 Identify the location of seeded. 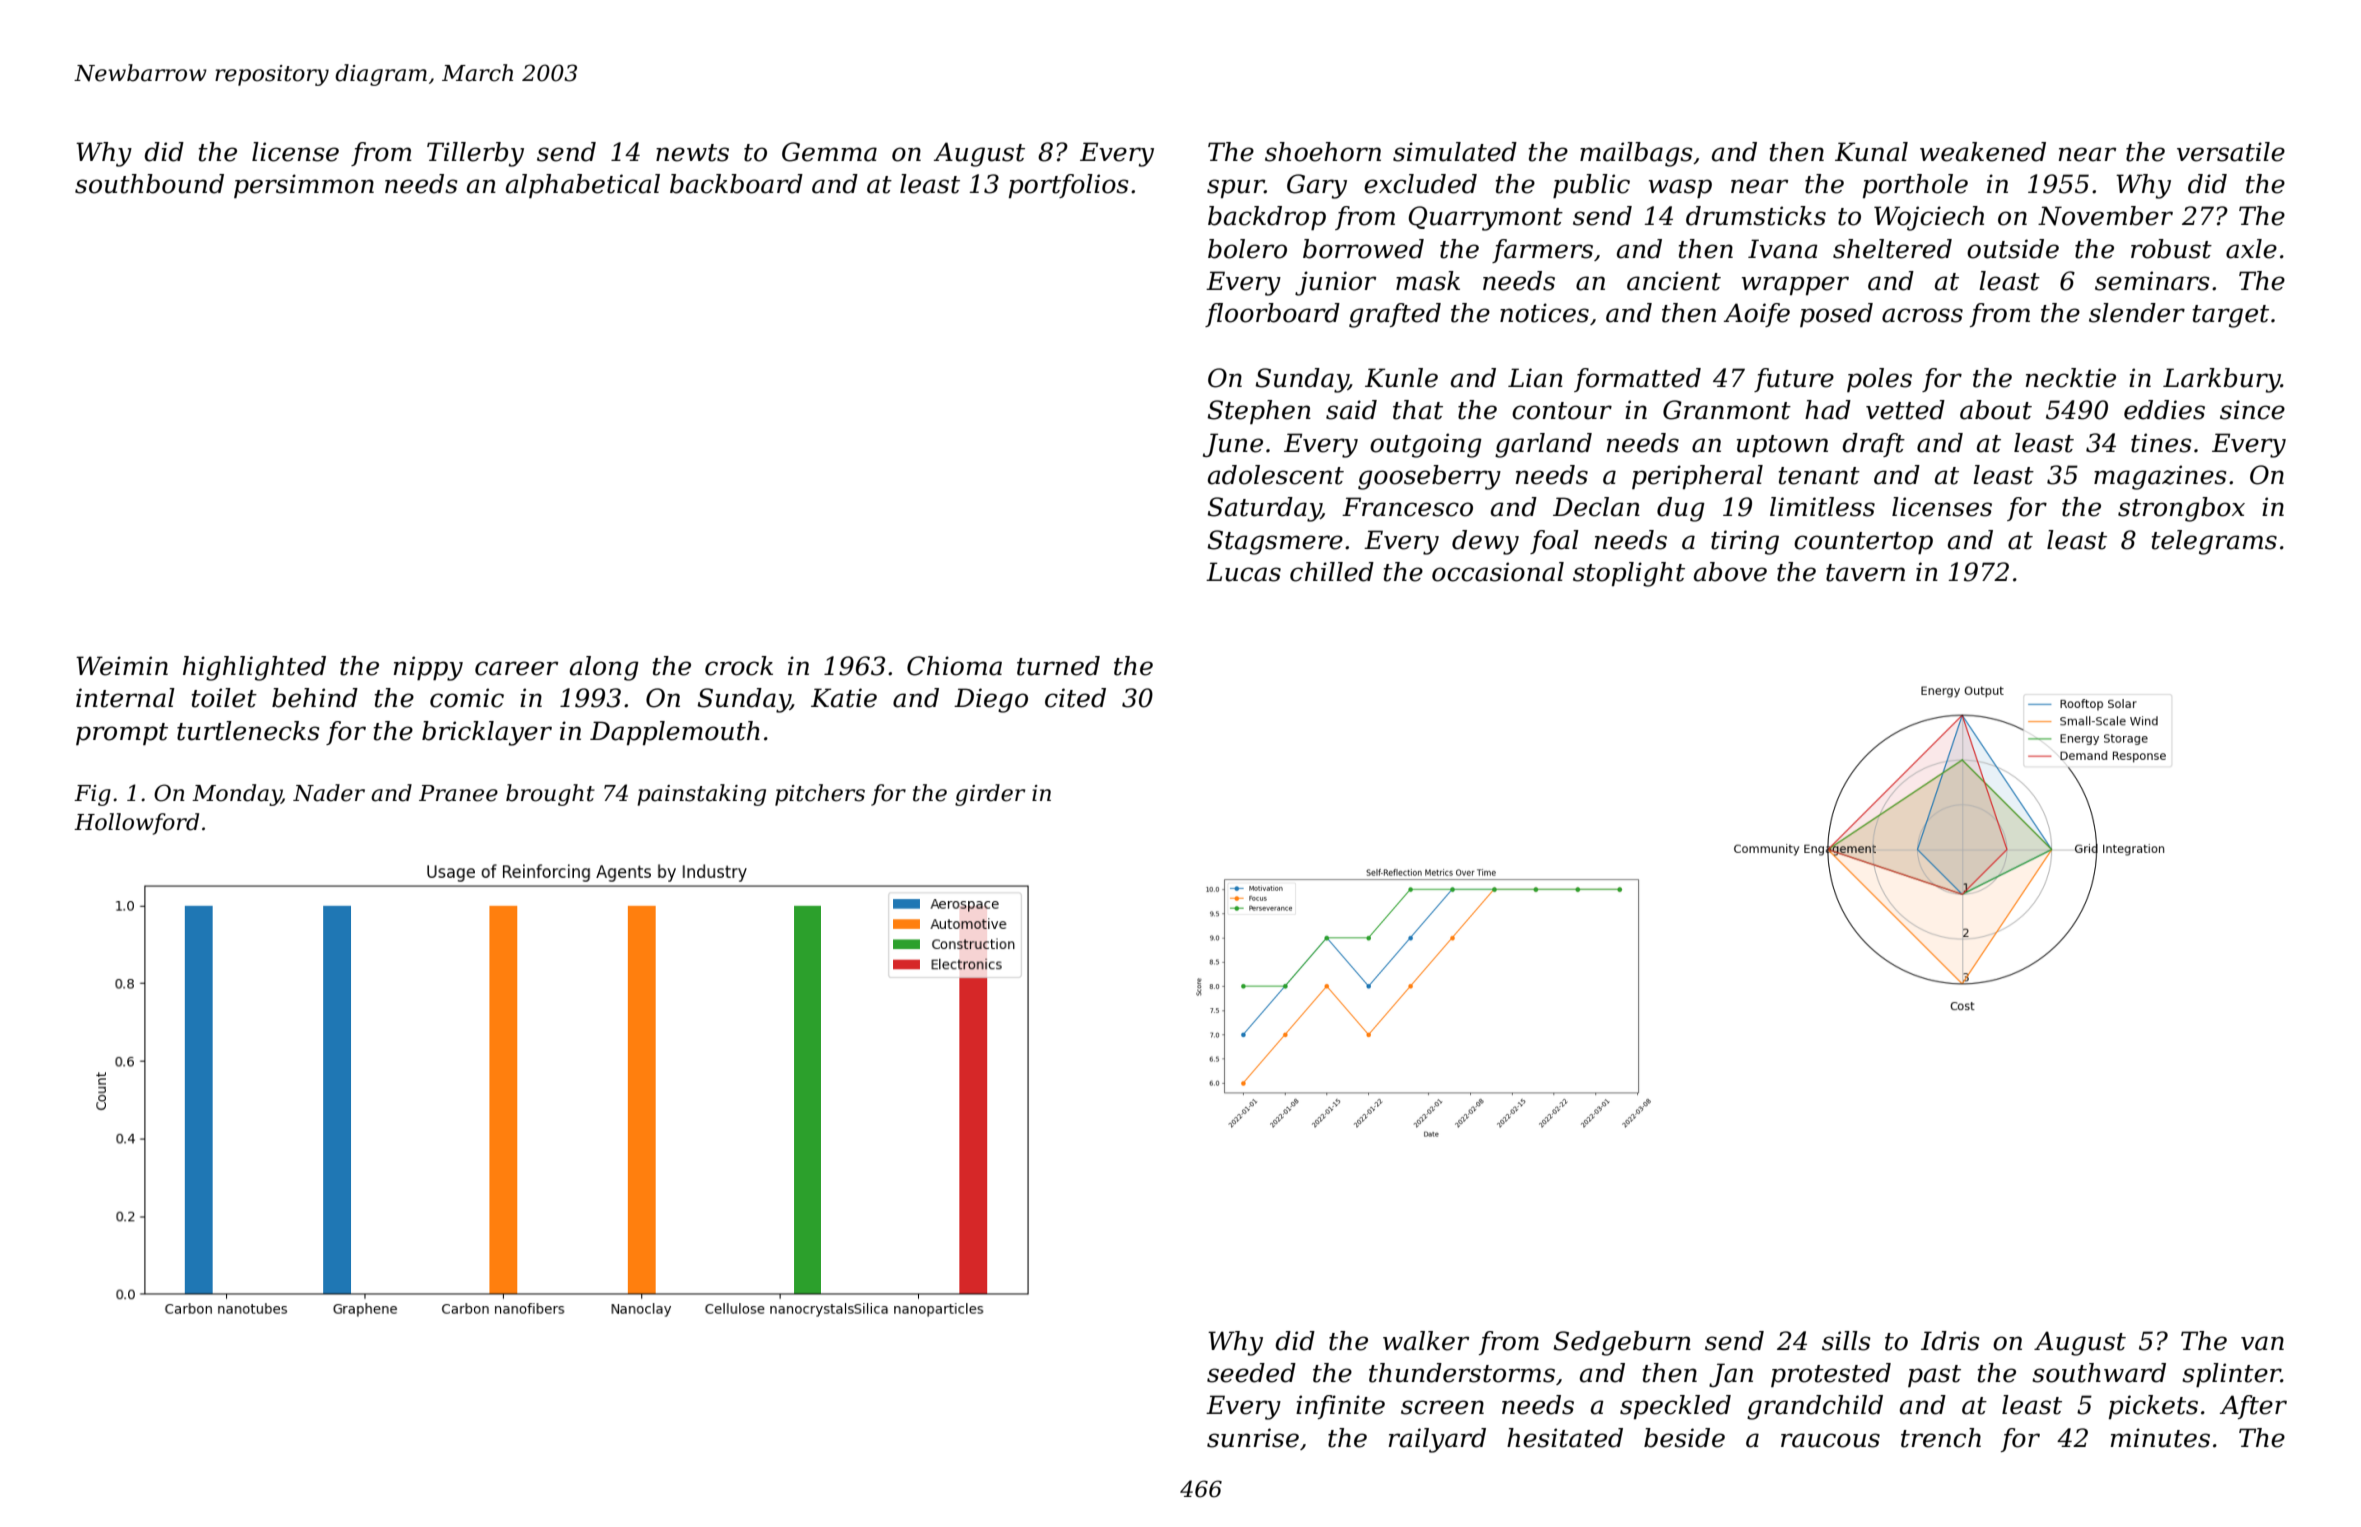
(1251, 1373).
